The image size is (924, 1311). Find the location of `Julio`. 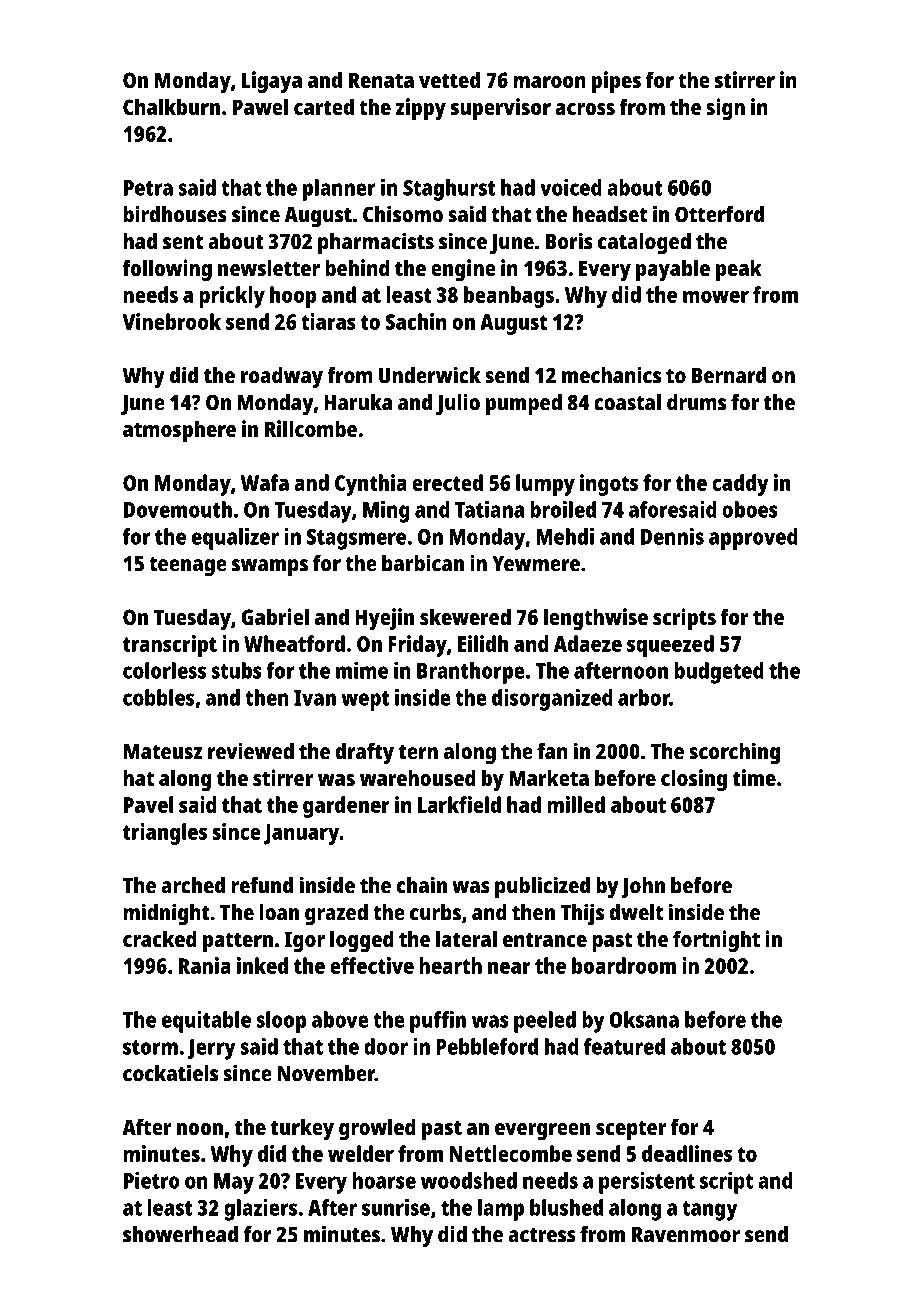

Julio is located at coordinates (458, 404).
